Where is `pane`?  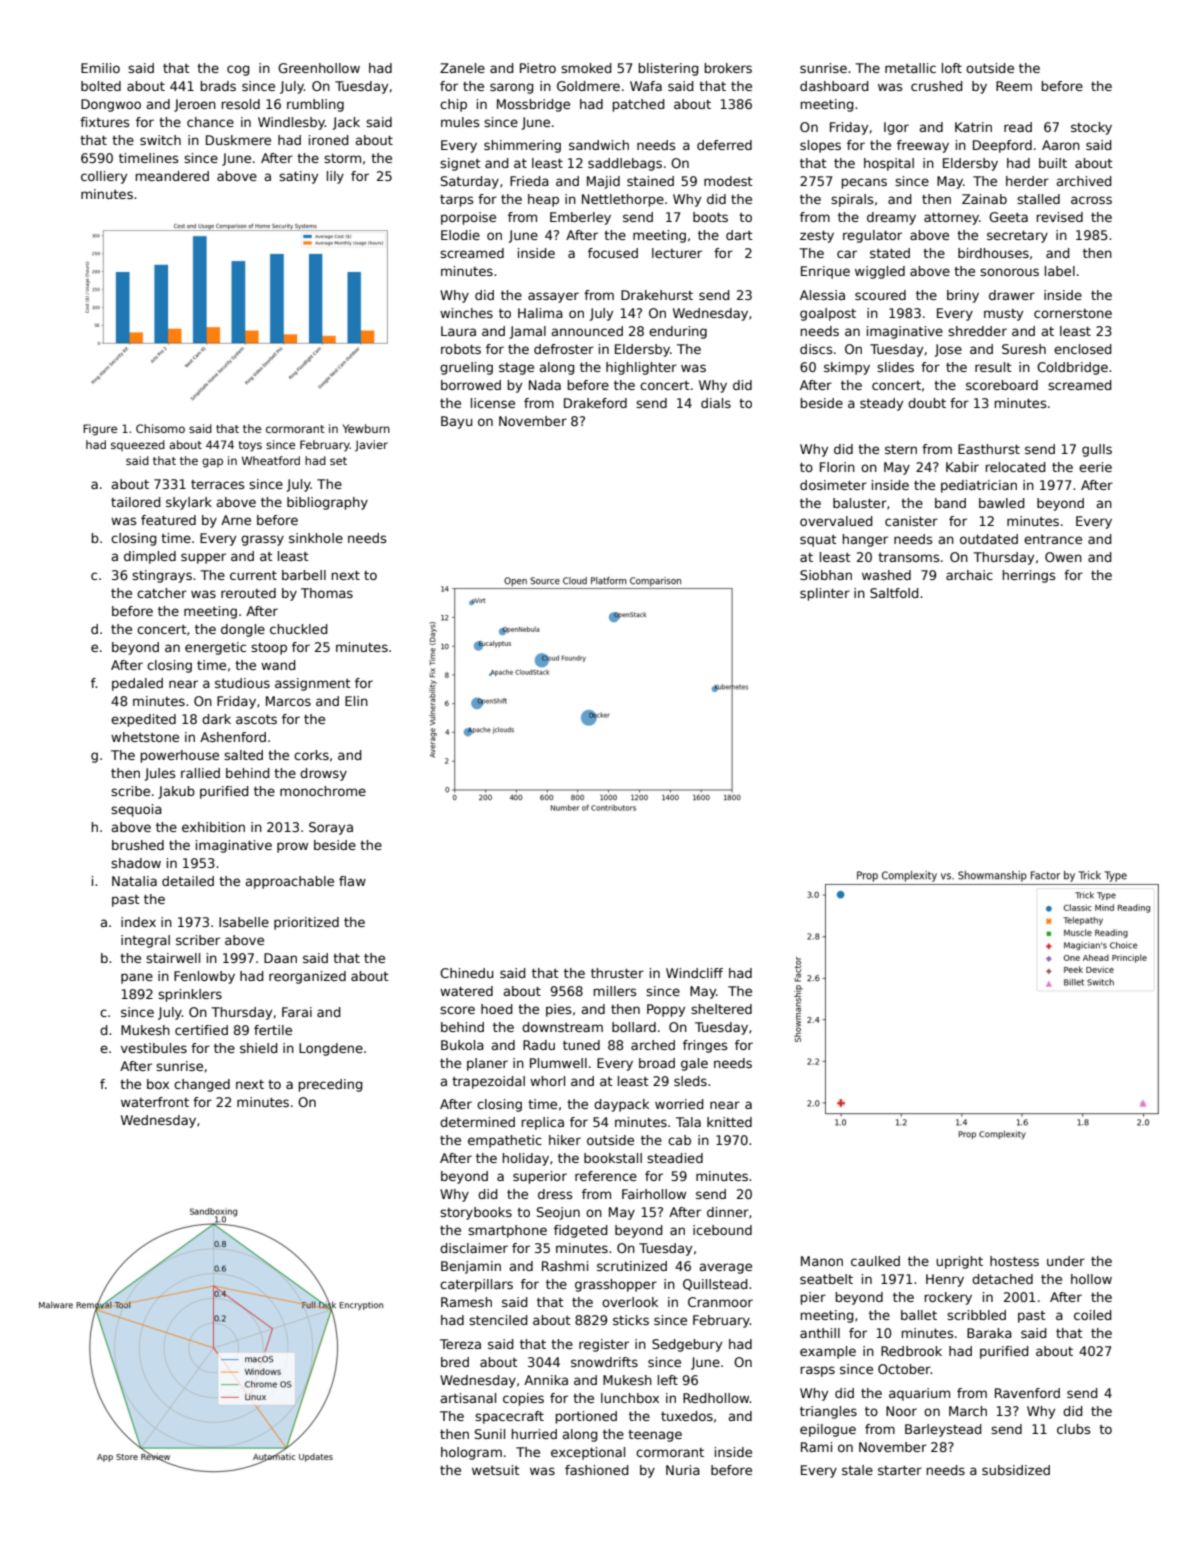 pane is located at coordinates (137, 978).
